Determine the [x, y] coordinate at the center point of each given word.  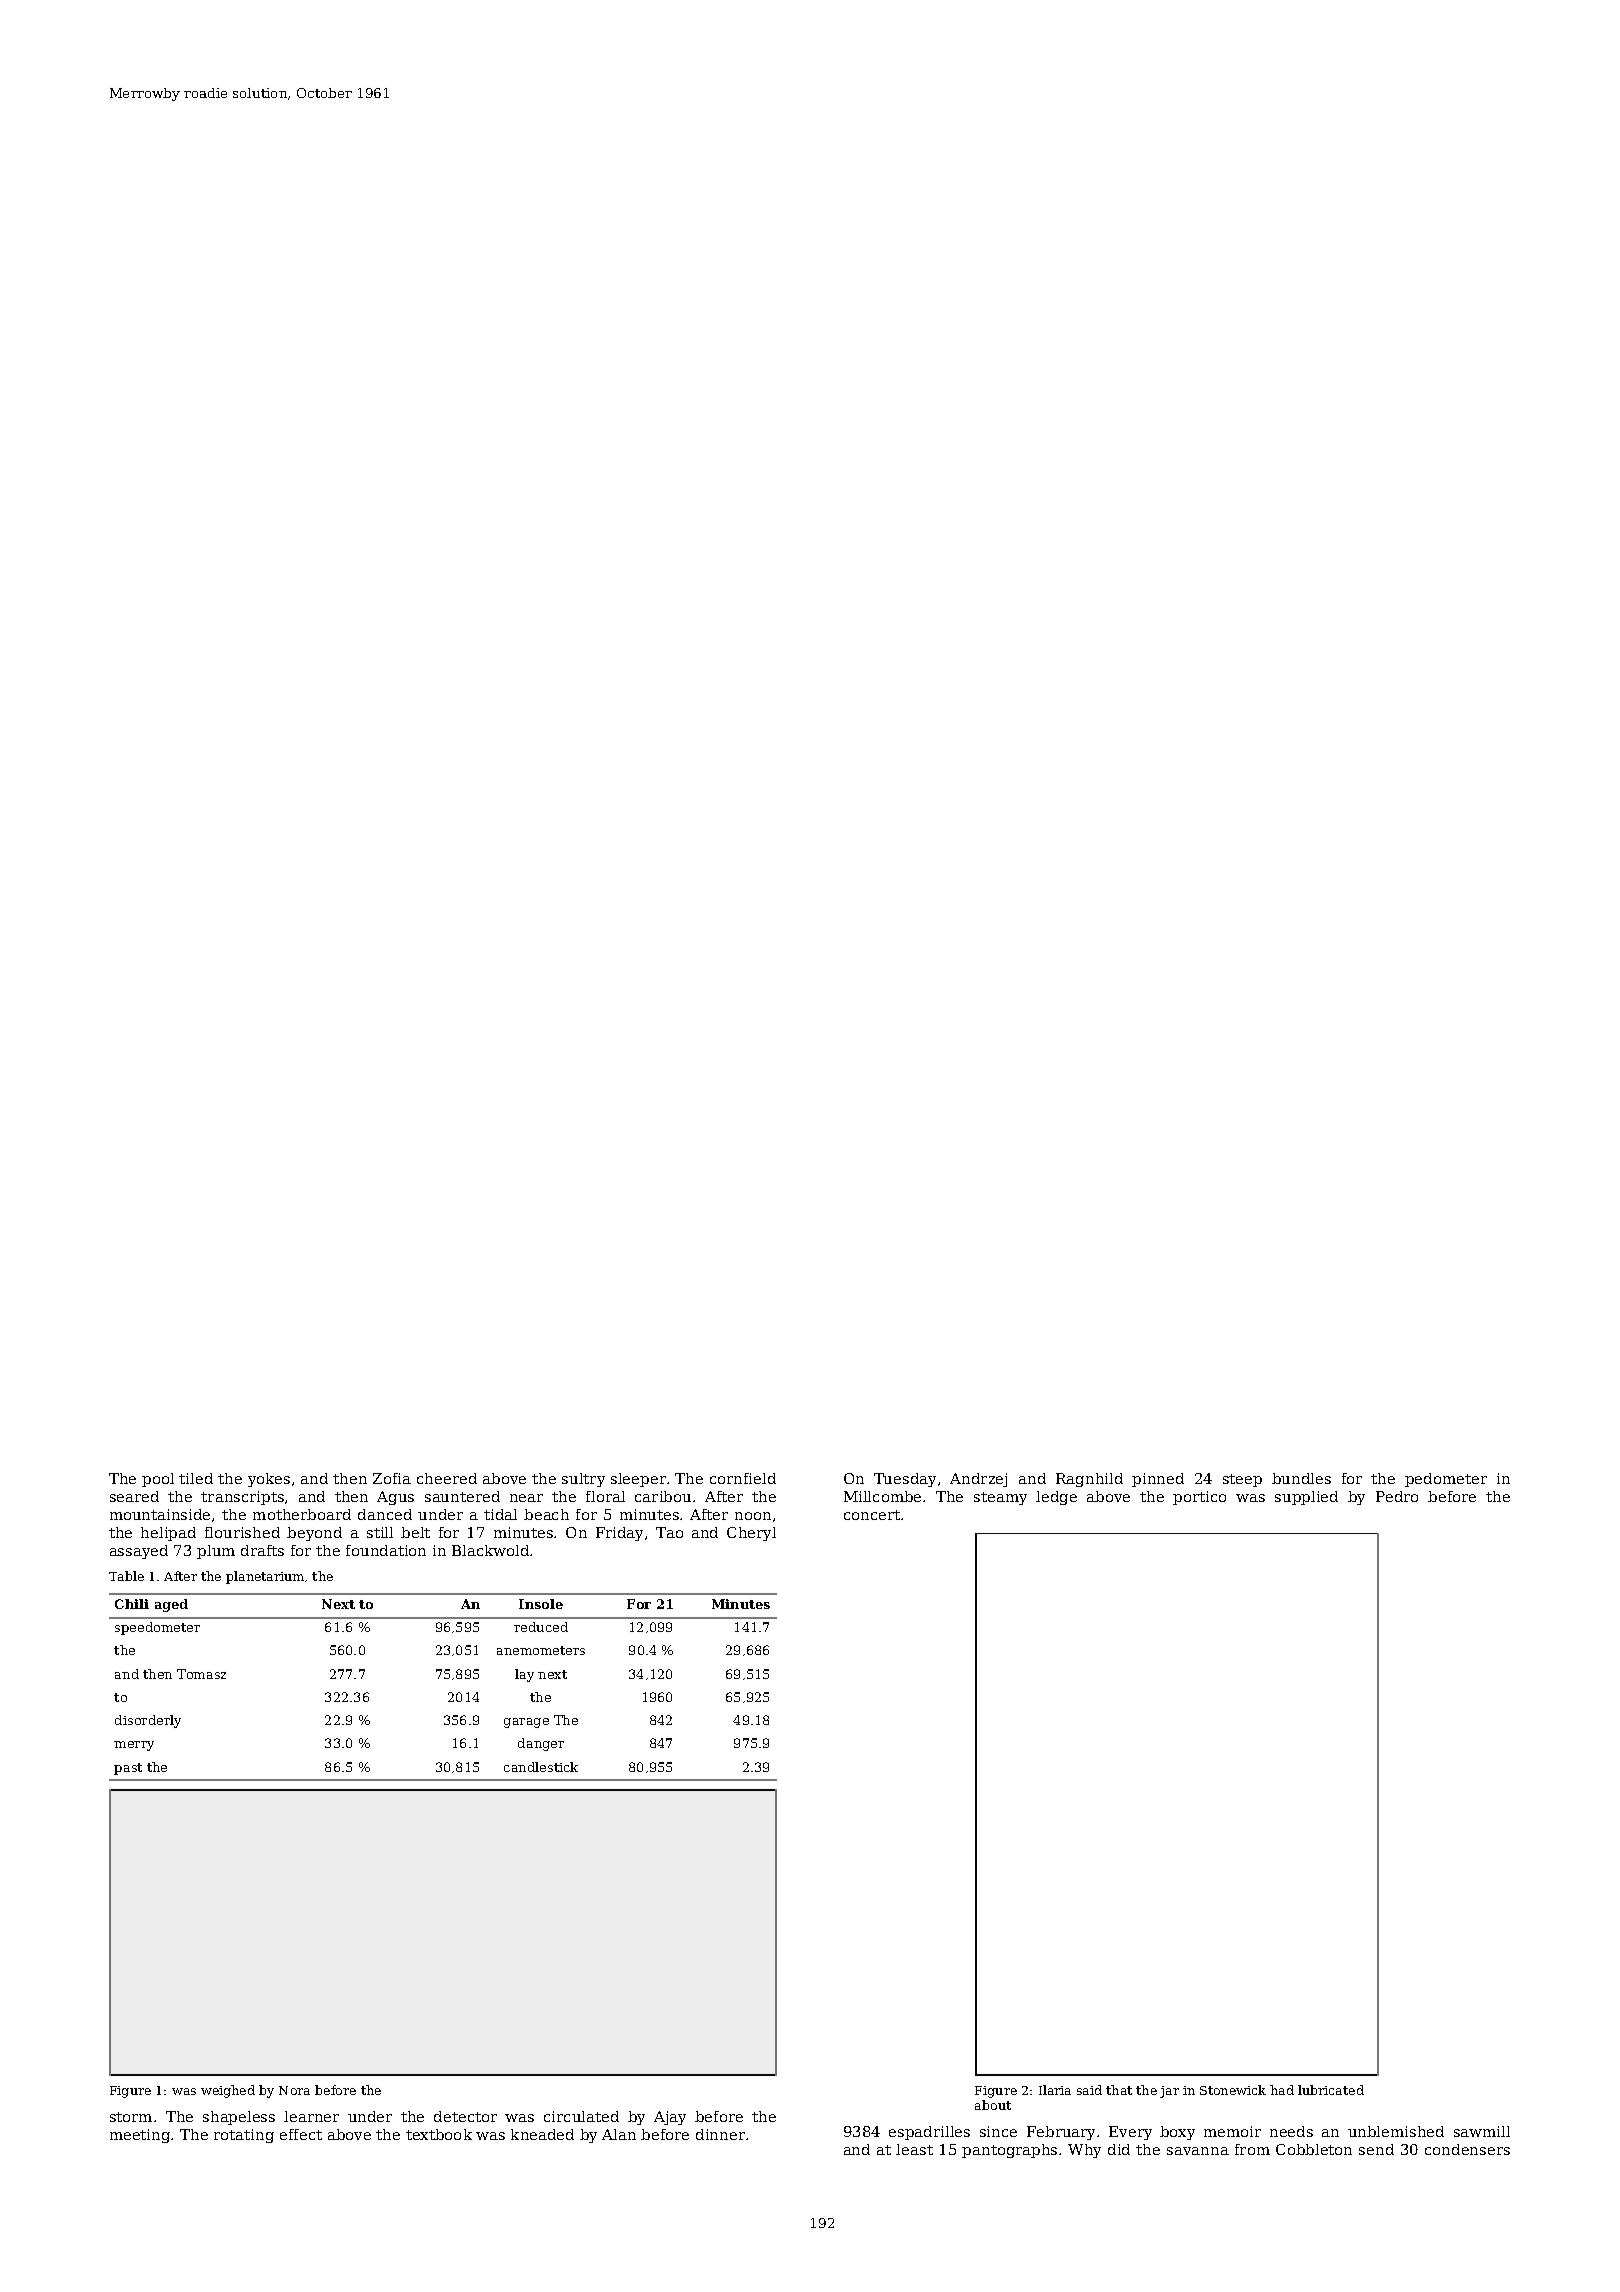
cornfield [743, 1478]
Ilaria [1055, 2090]
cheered [447, 1478]
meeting [140, 2136]
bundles [1301, 1478]
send [1376, 2149]
